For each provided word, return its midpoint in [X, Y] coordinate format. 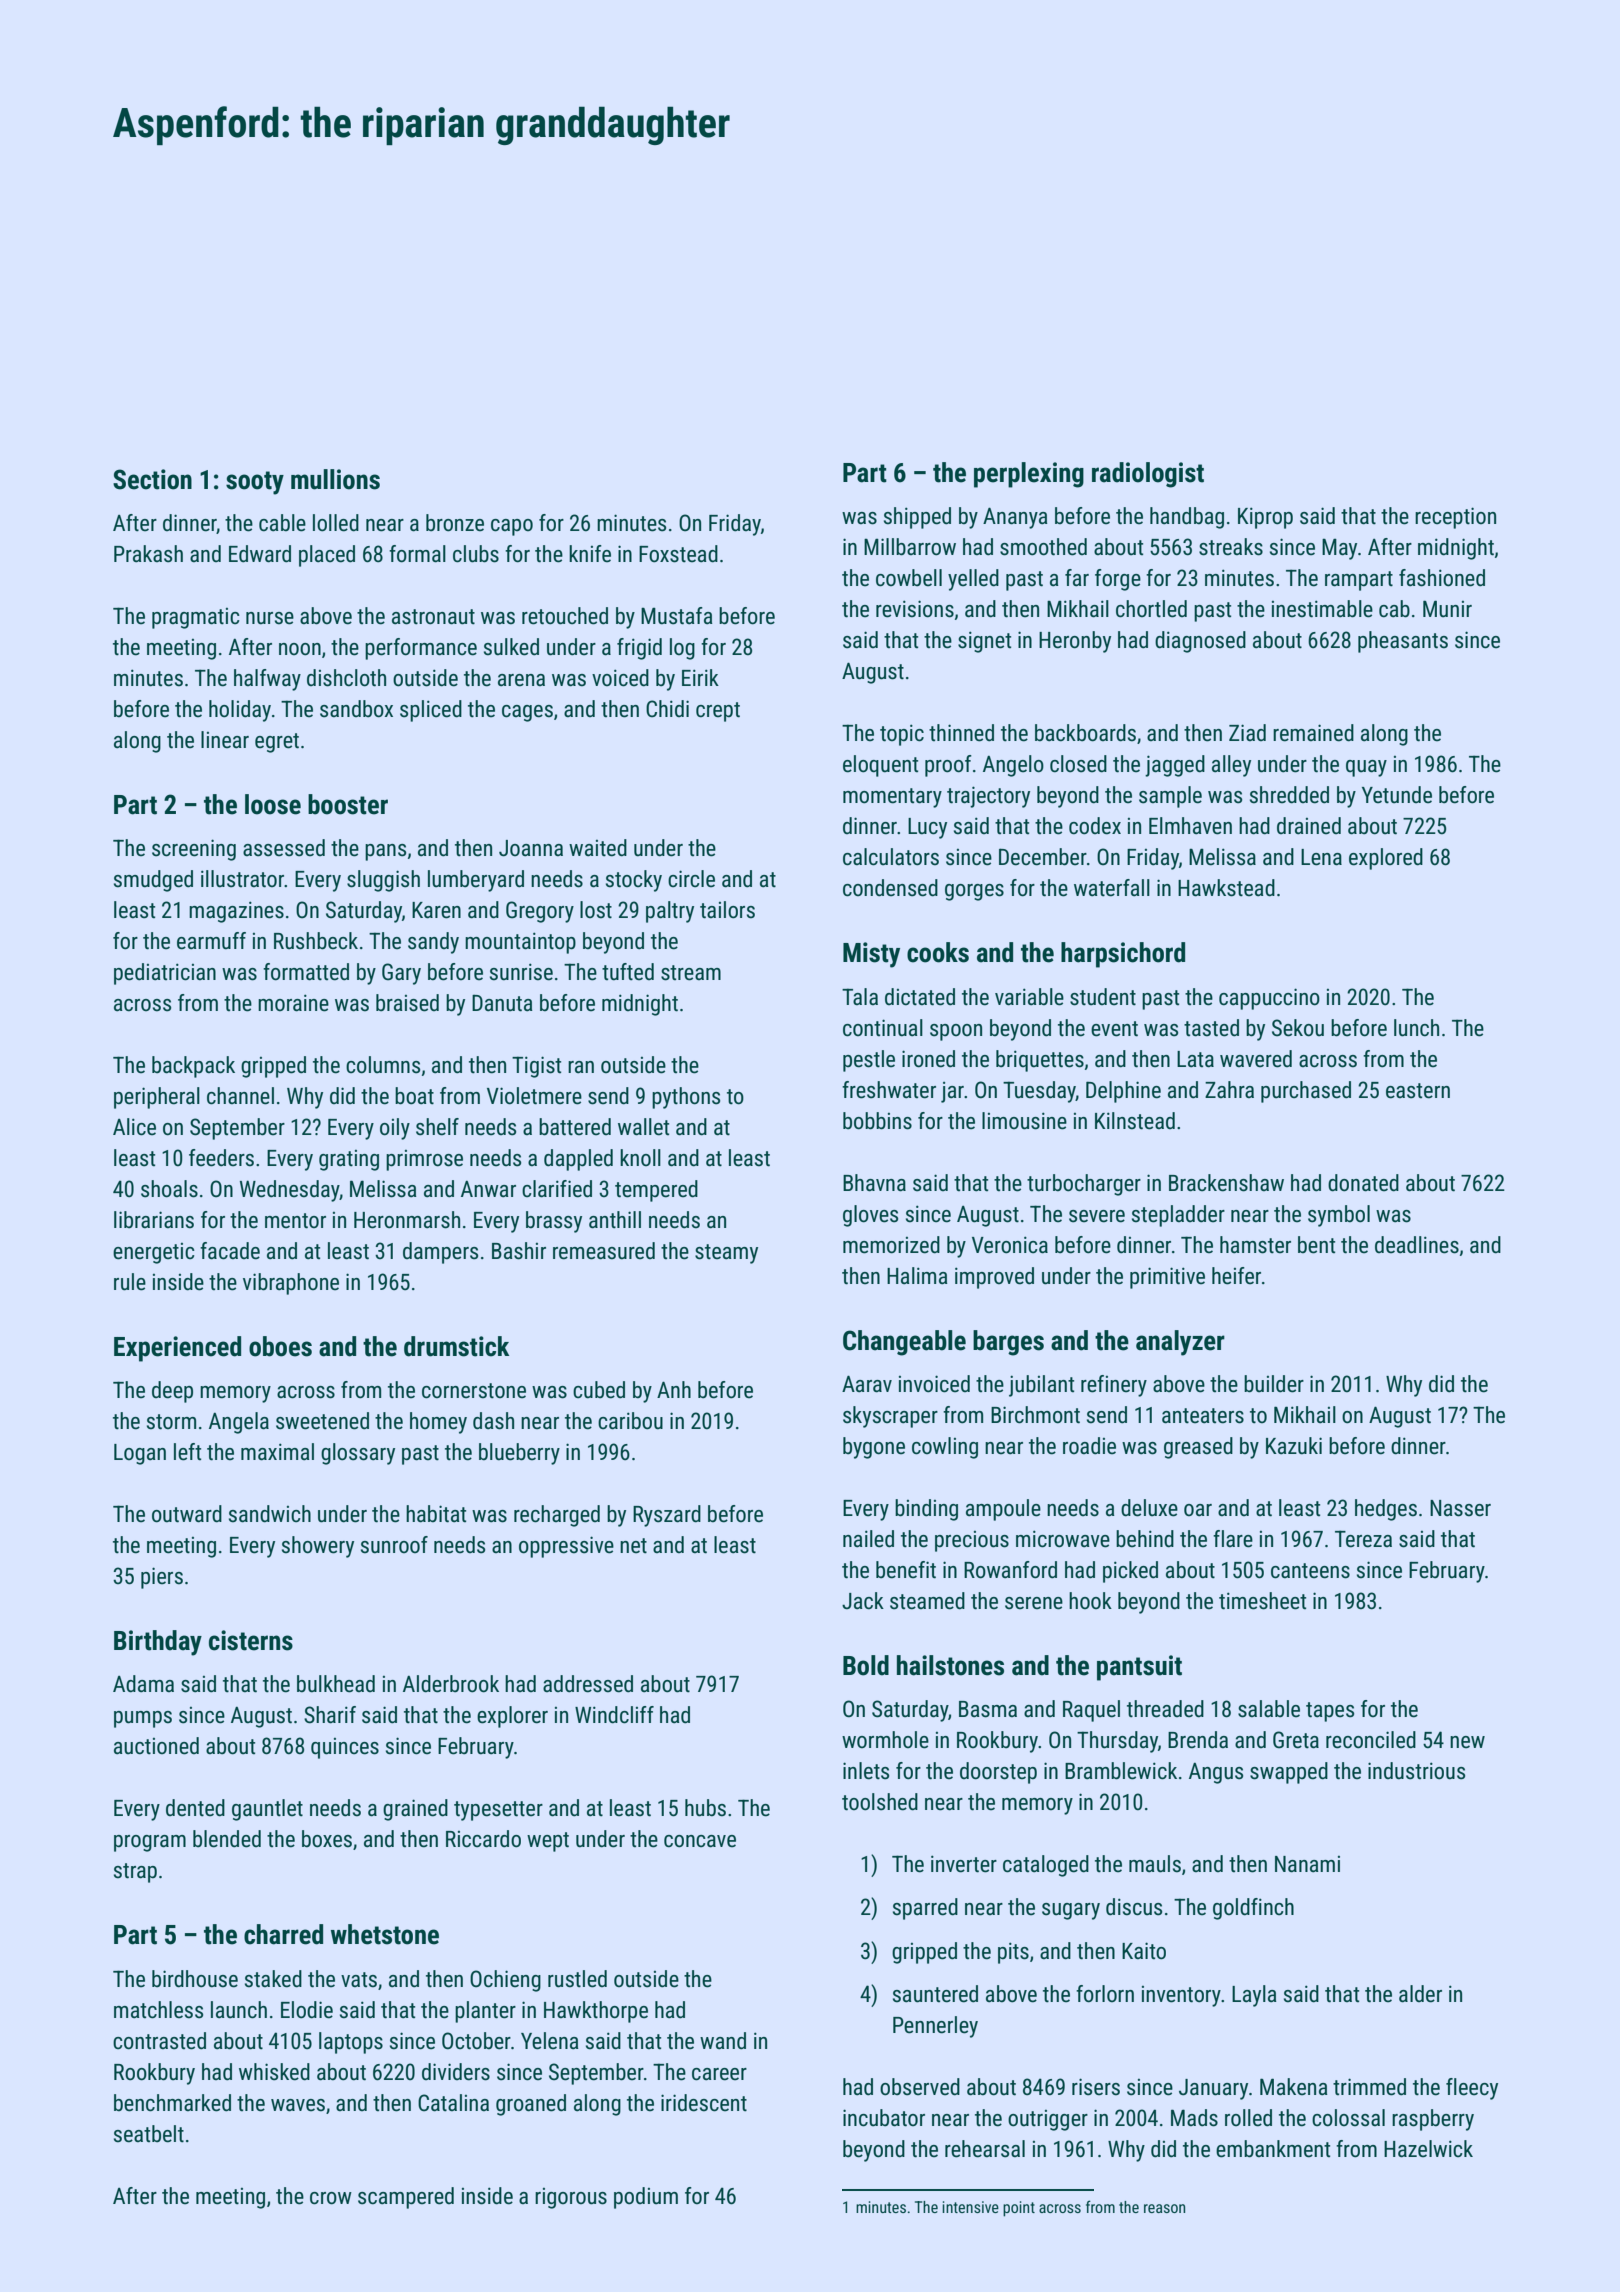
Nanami [1307, 1864]
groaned [531, 2105]
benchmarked [172, 2103]
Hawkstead [1226, 888]
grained [415, 1810]
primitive [1167, 1278]
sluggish [383, 881]
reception [1455, 518]
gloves [870, 1216]
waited [598, 848]
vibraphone [291, 1284]
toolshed [880, 1802]
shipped [917, 518]
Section [152, 479]
